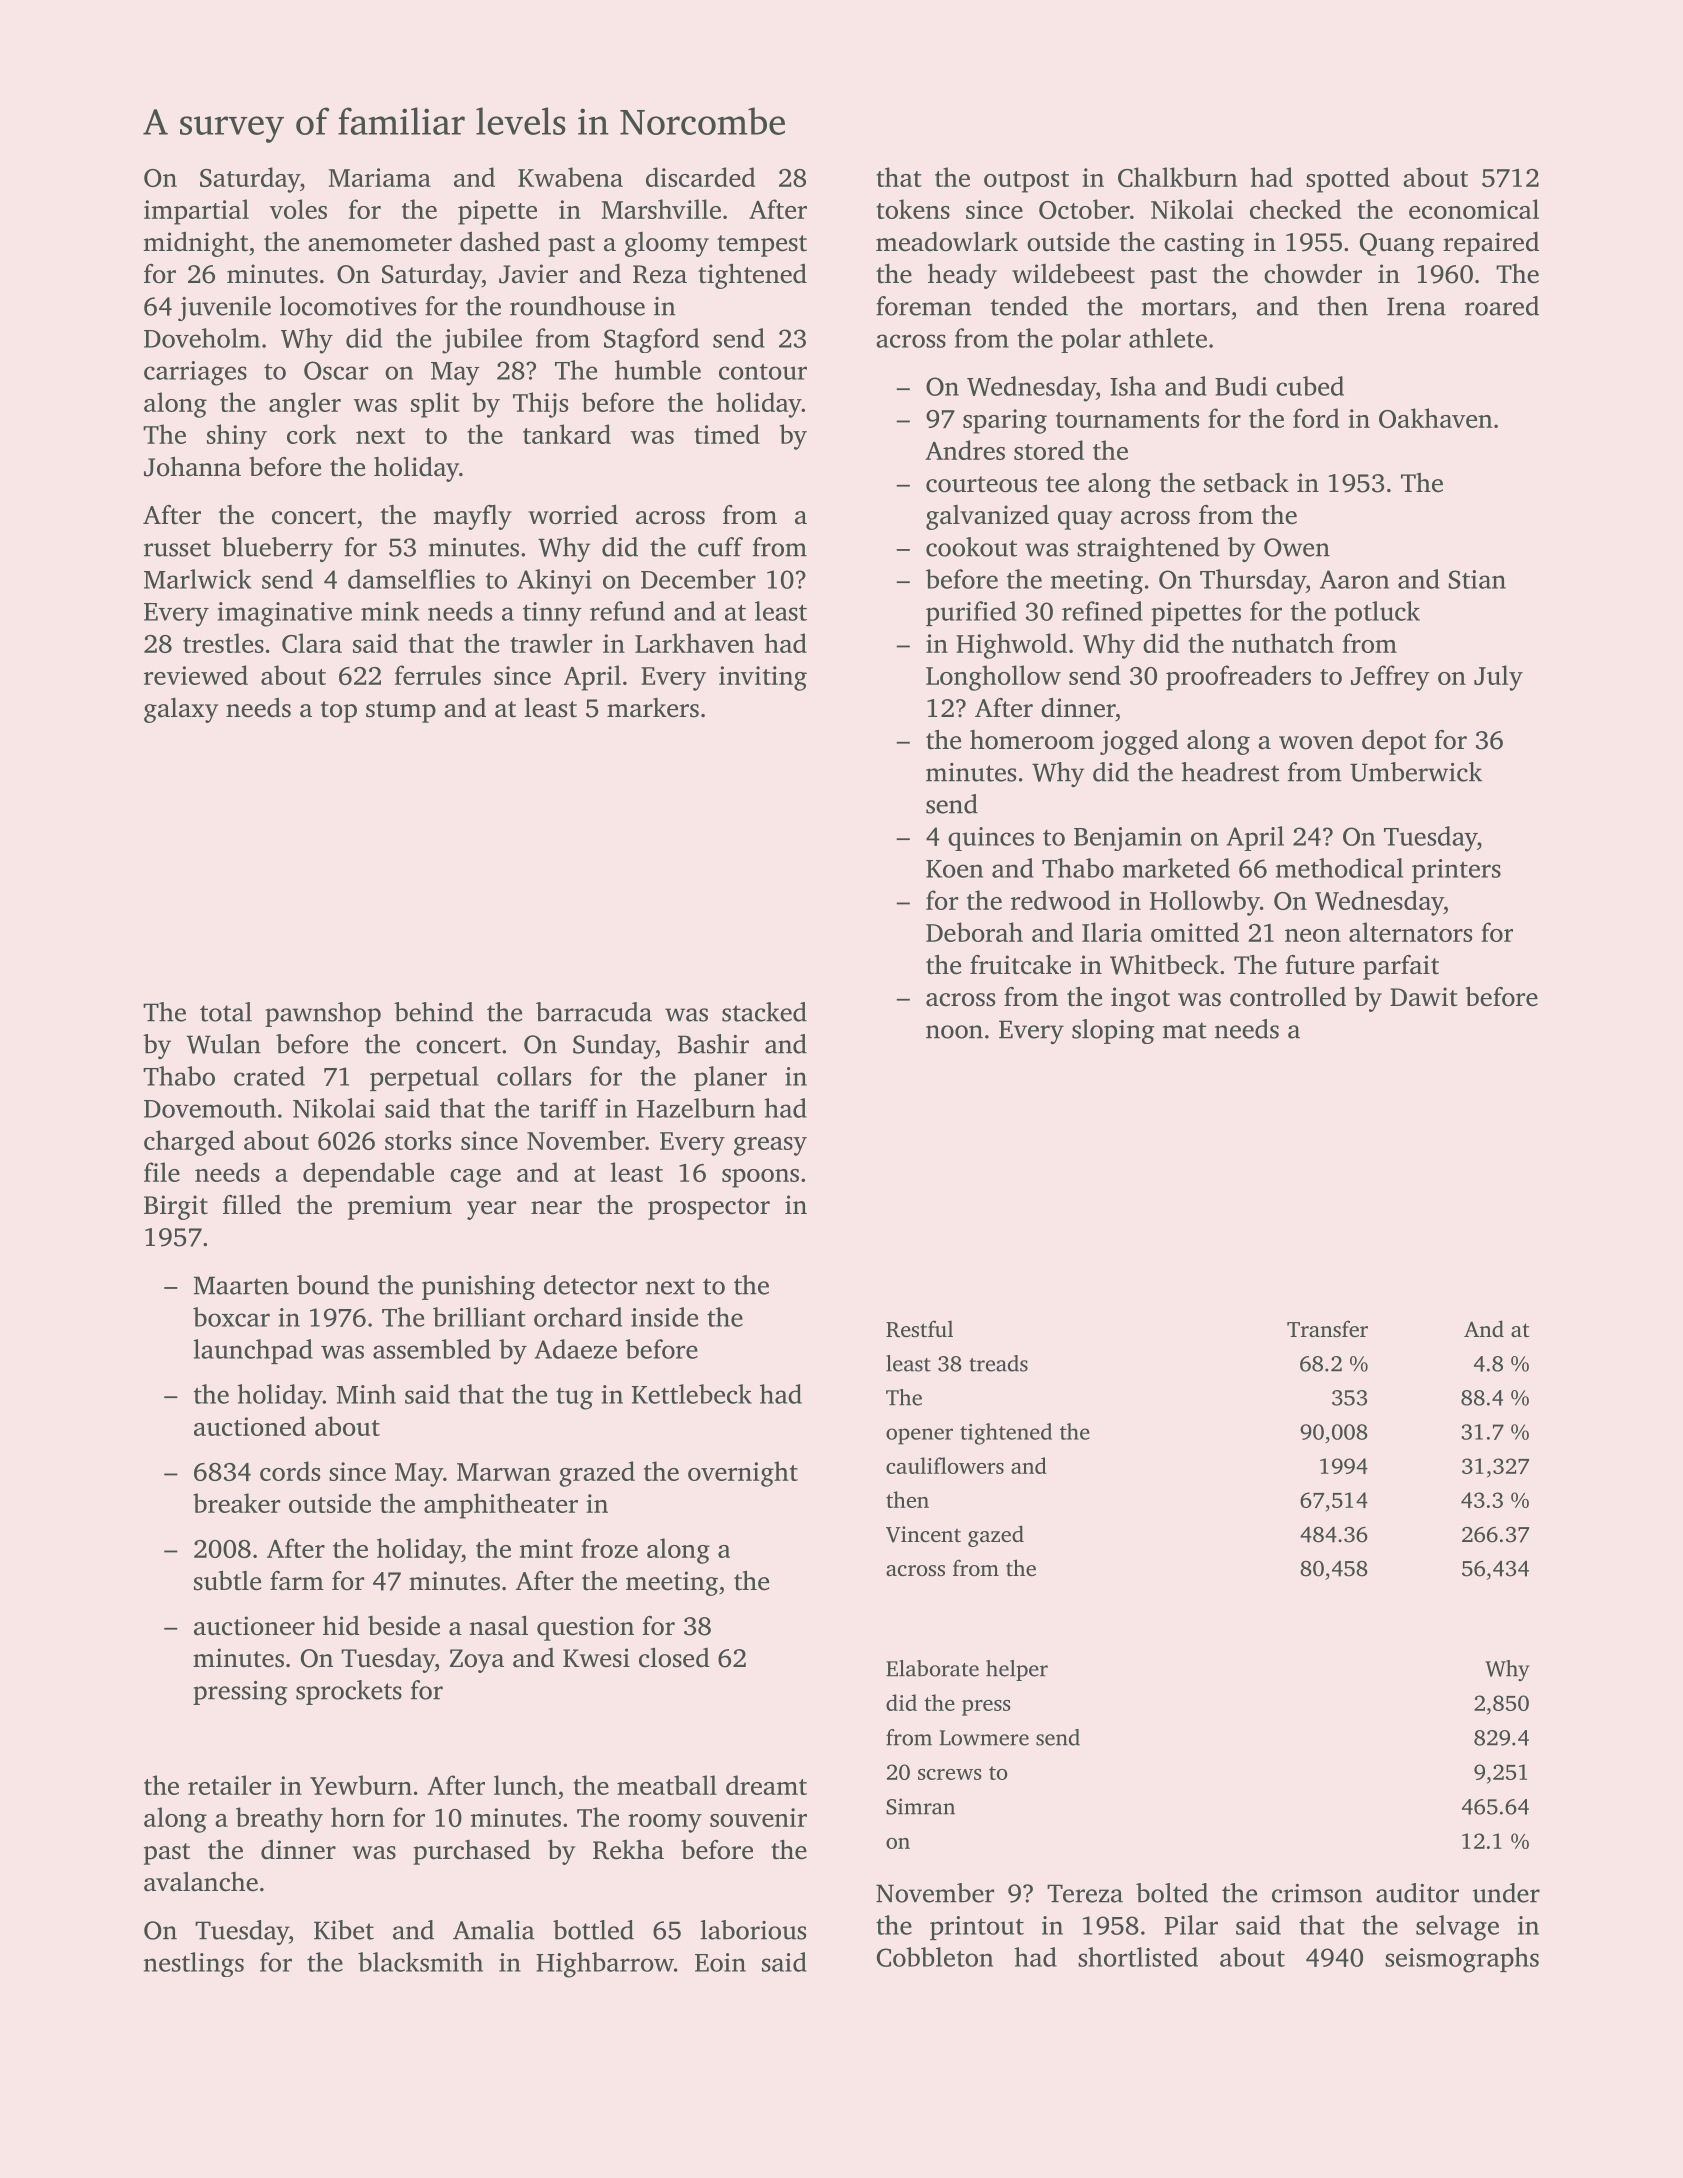 Image resolution: width=1683 pixels, height=2178 pixels. I want to click on economical, so click(1474, 209).
